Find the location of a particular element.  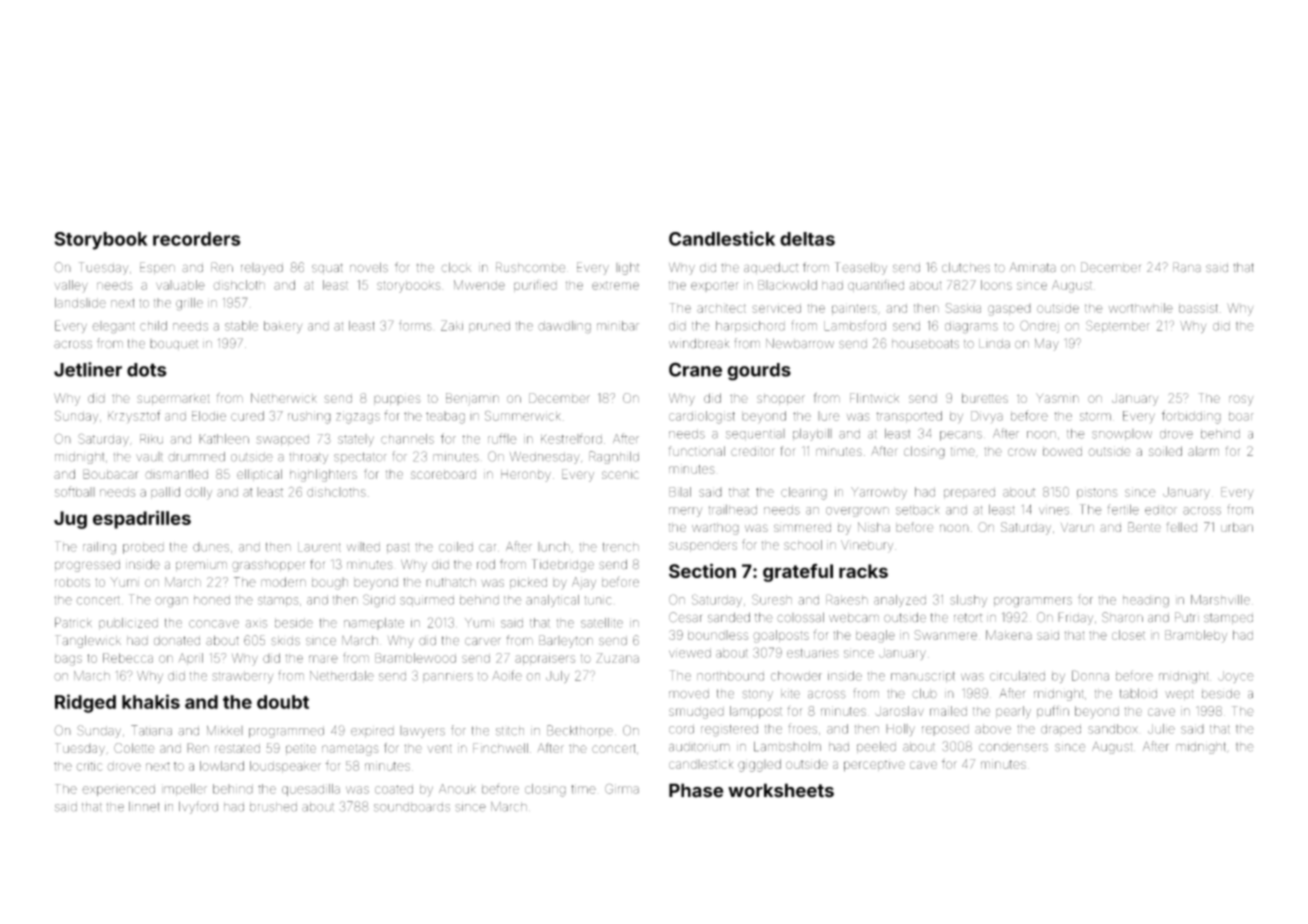

smudged is located at coordinates (696, 713).
